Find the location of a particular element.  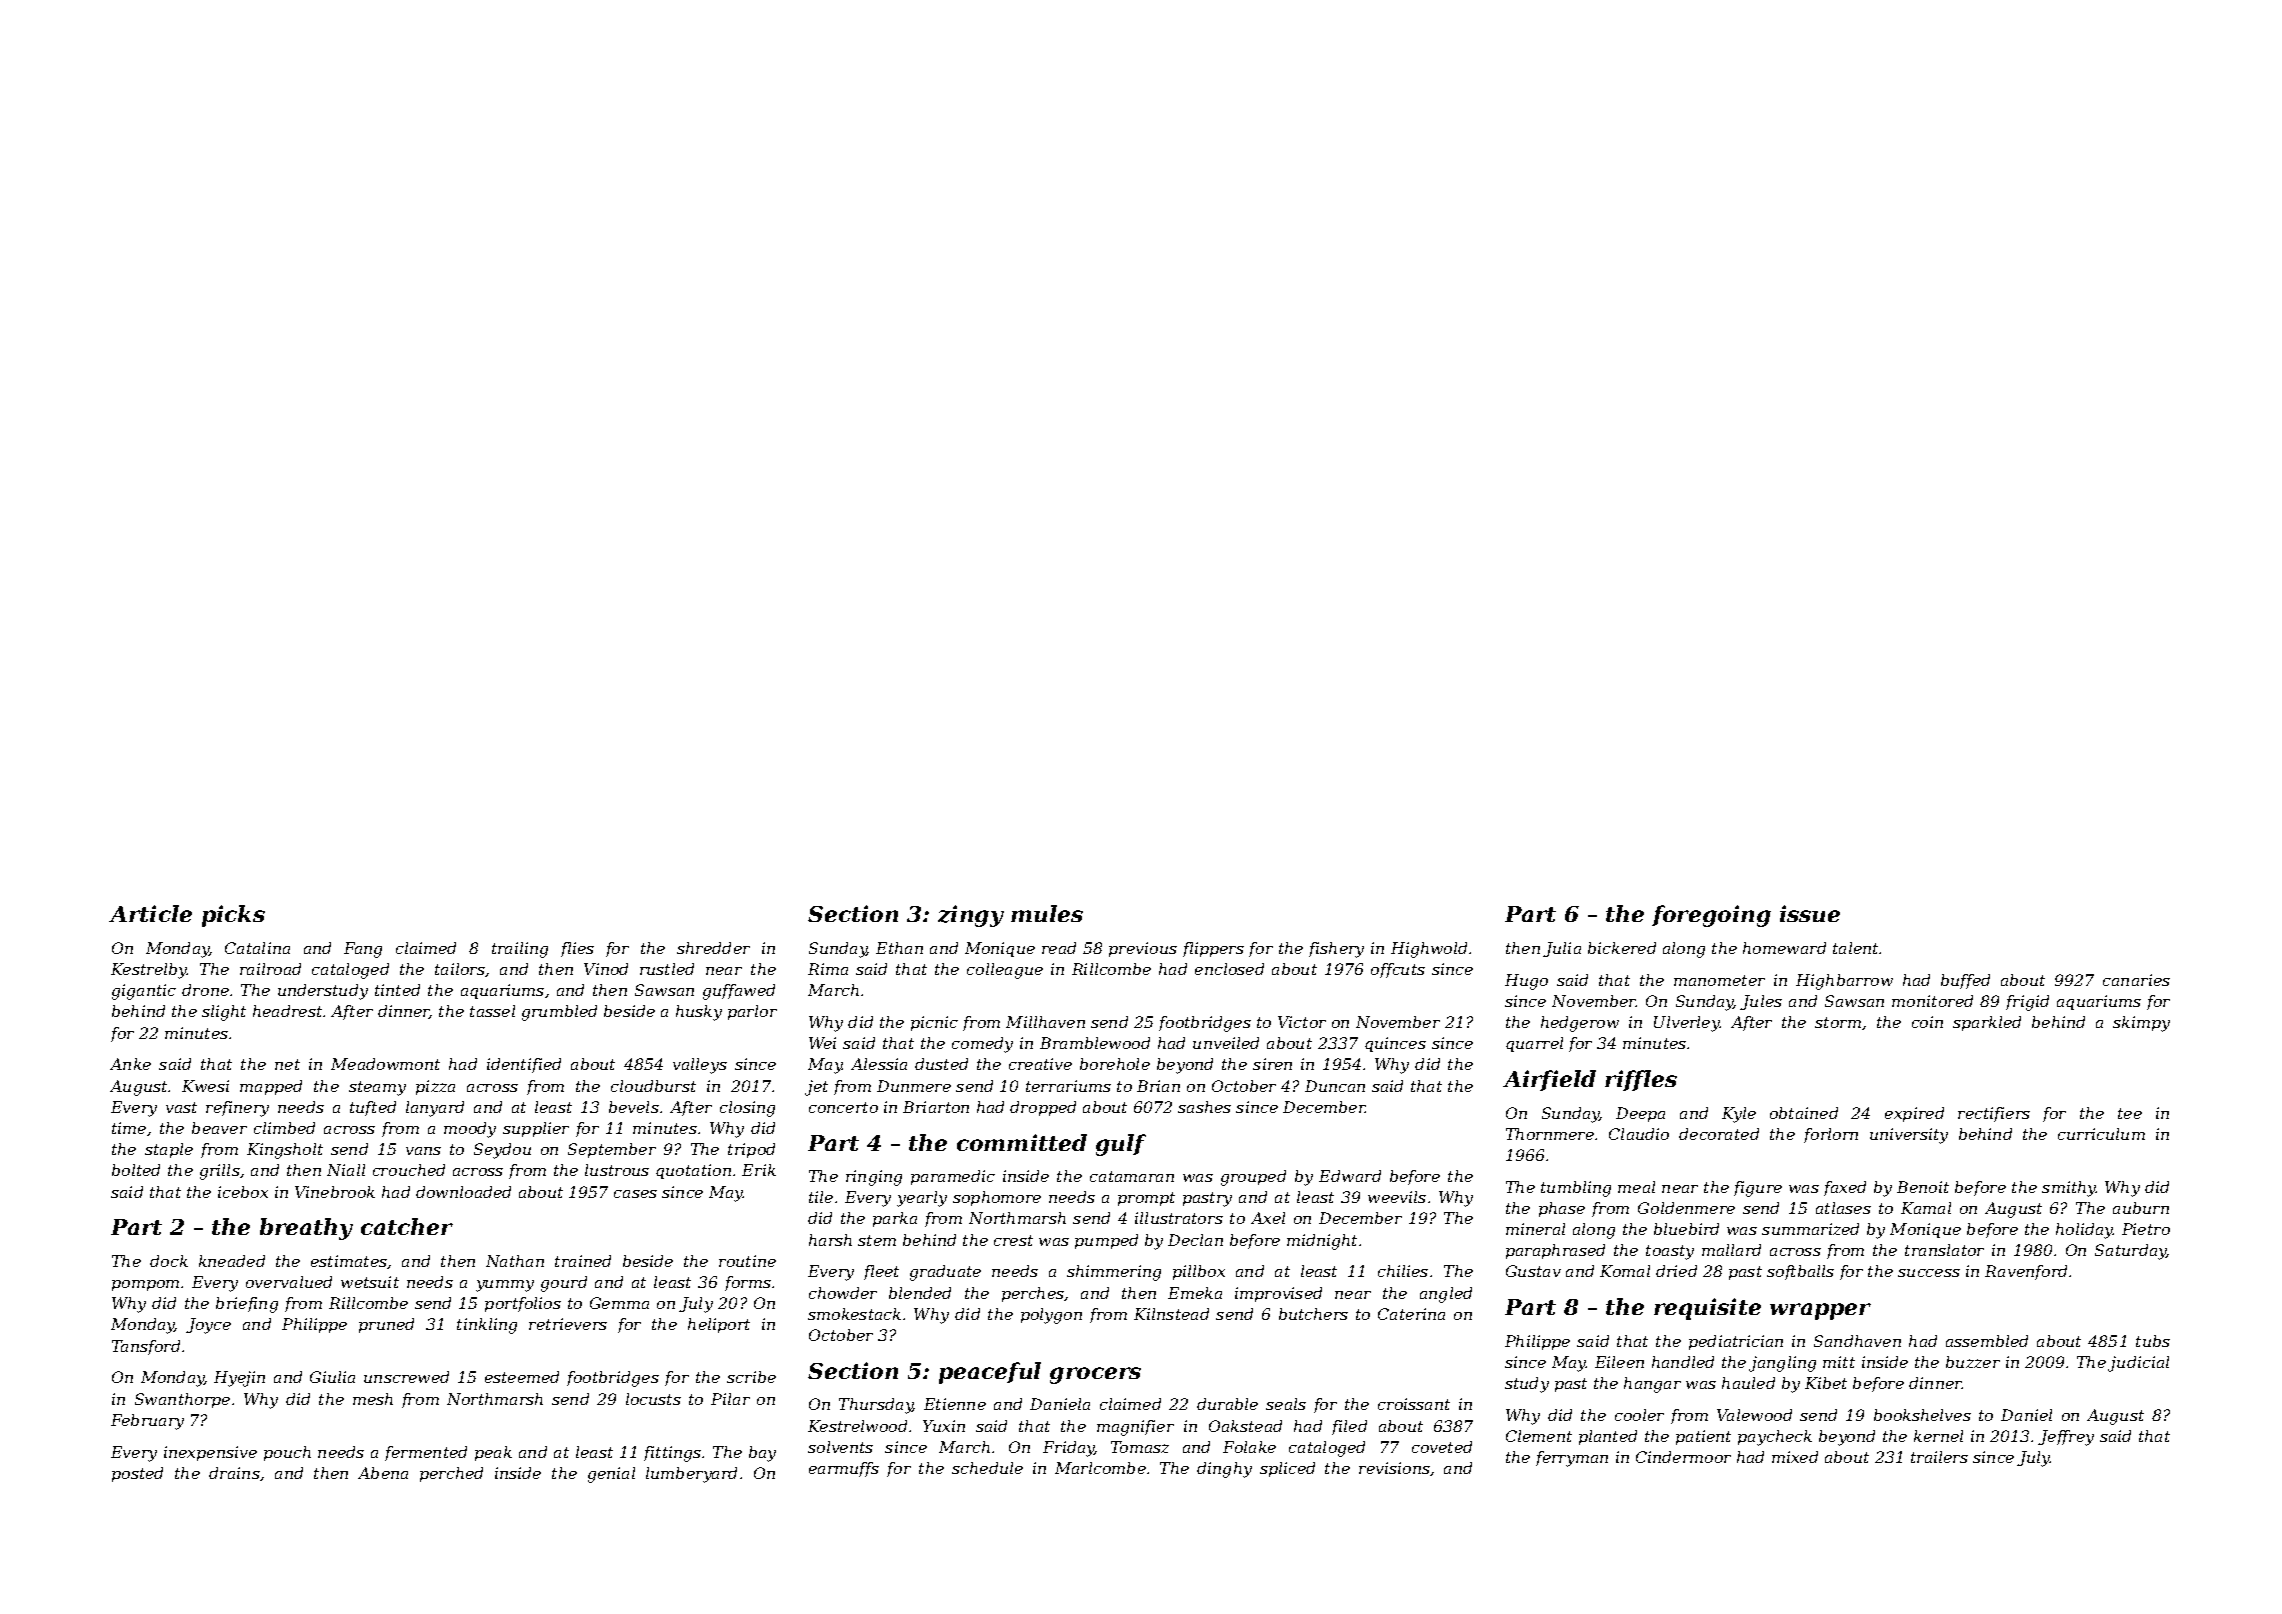

requisite is located at coordinates (1707, 1309).
